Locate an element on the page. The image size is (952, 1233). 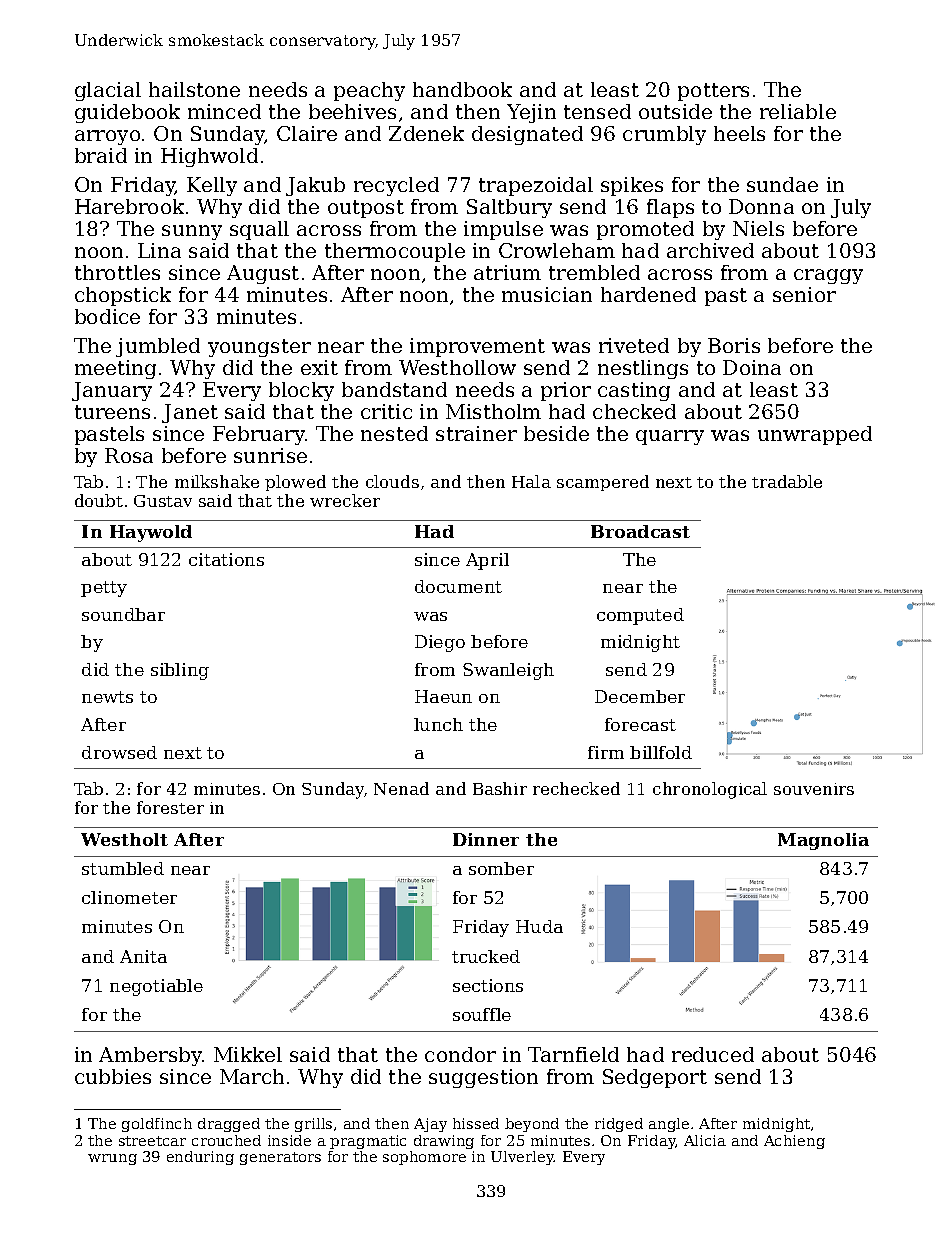
bandstand is located at coordinates (394, 389).
